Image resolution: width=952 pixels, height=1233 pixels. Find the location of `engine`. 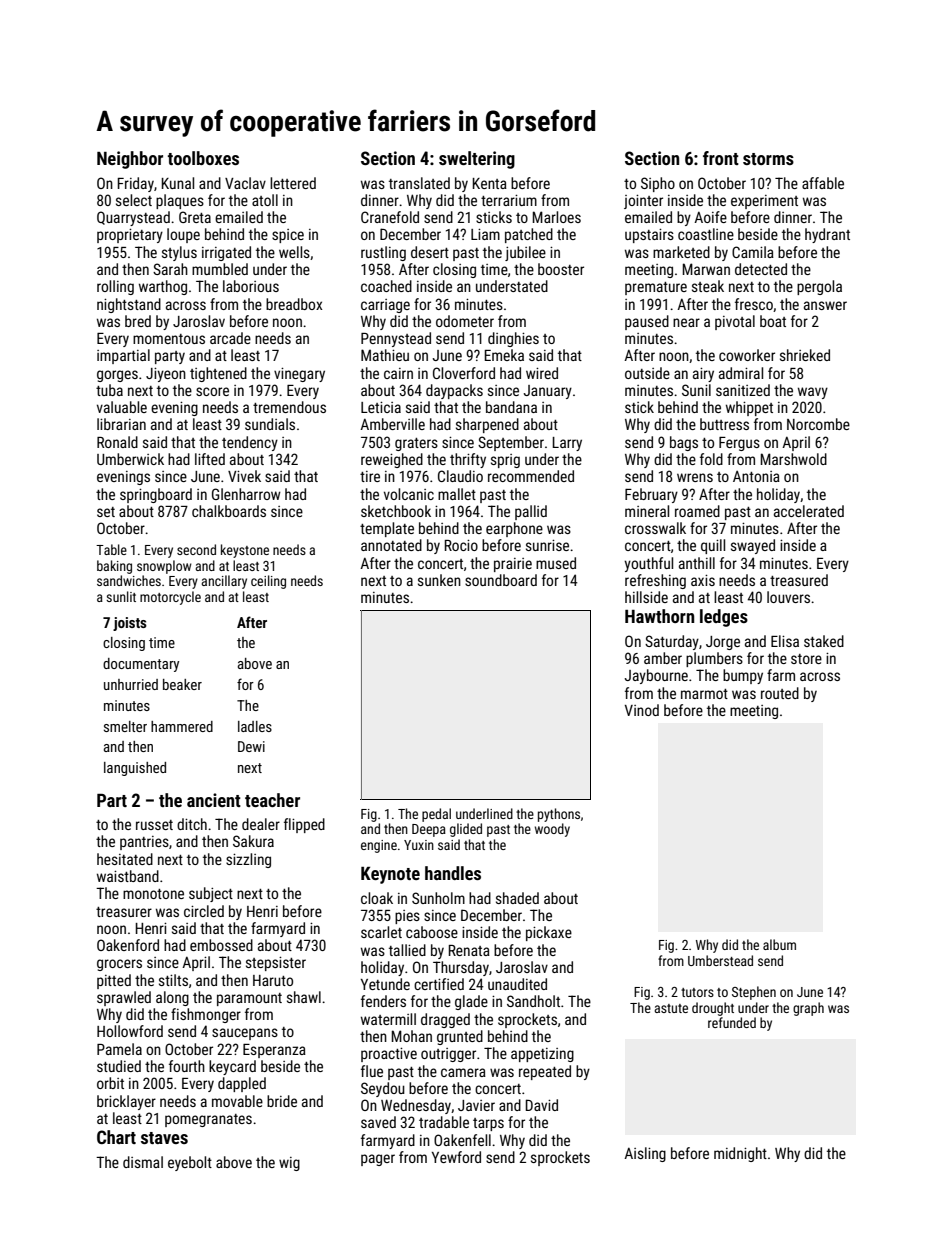

engine is located at coordinates (379, 846).
